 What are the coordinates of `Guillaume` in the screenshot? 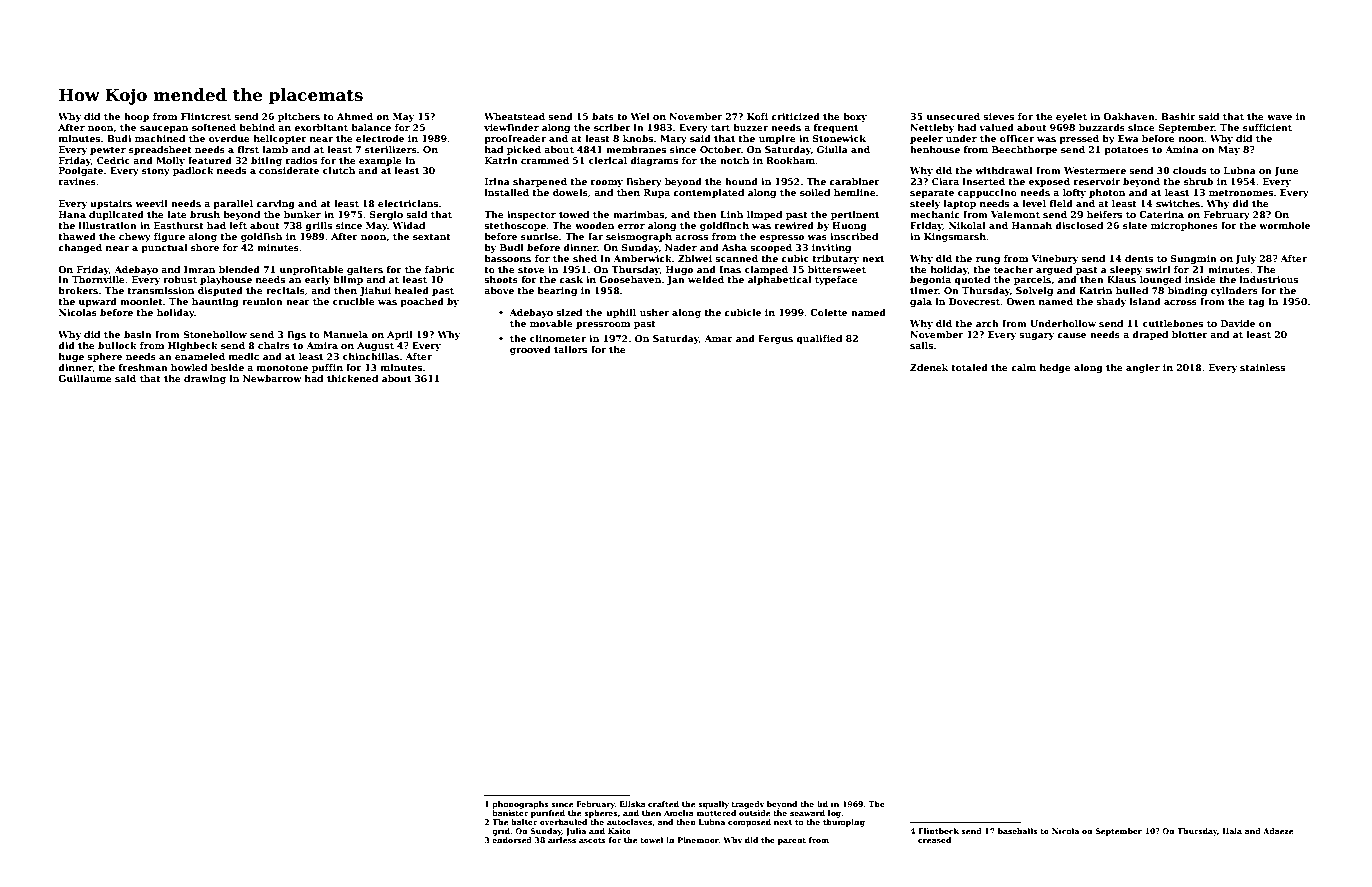 It's located at (85, 378).
